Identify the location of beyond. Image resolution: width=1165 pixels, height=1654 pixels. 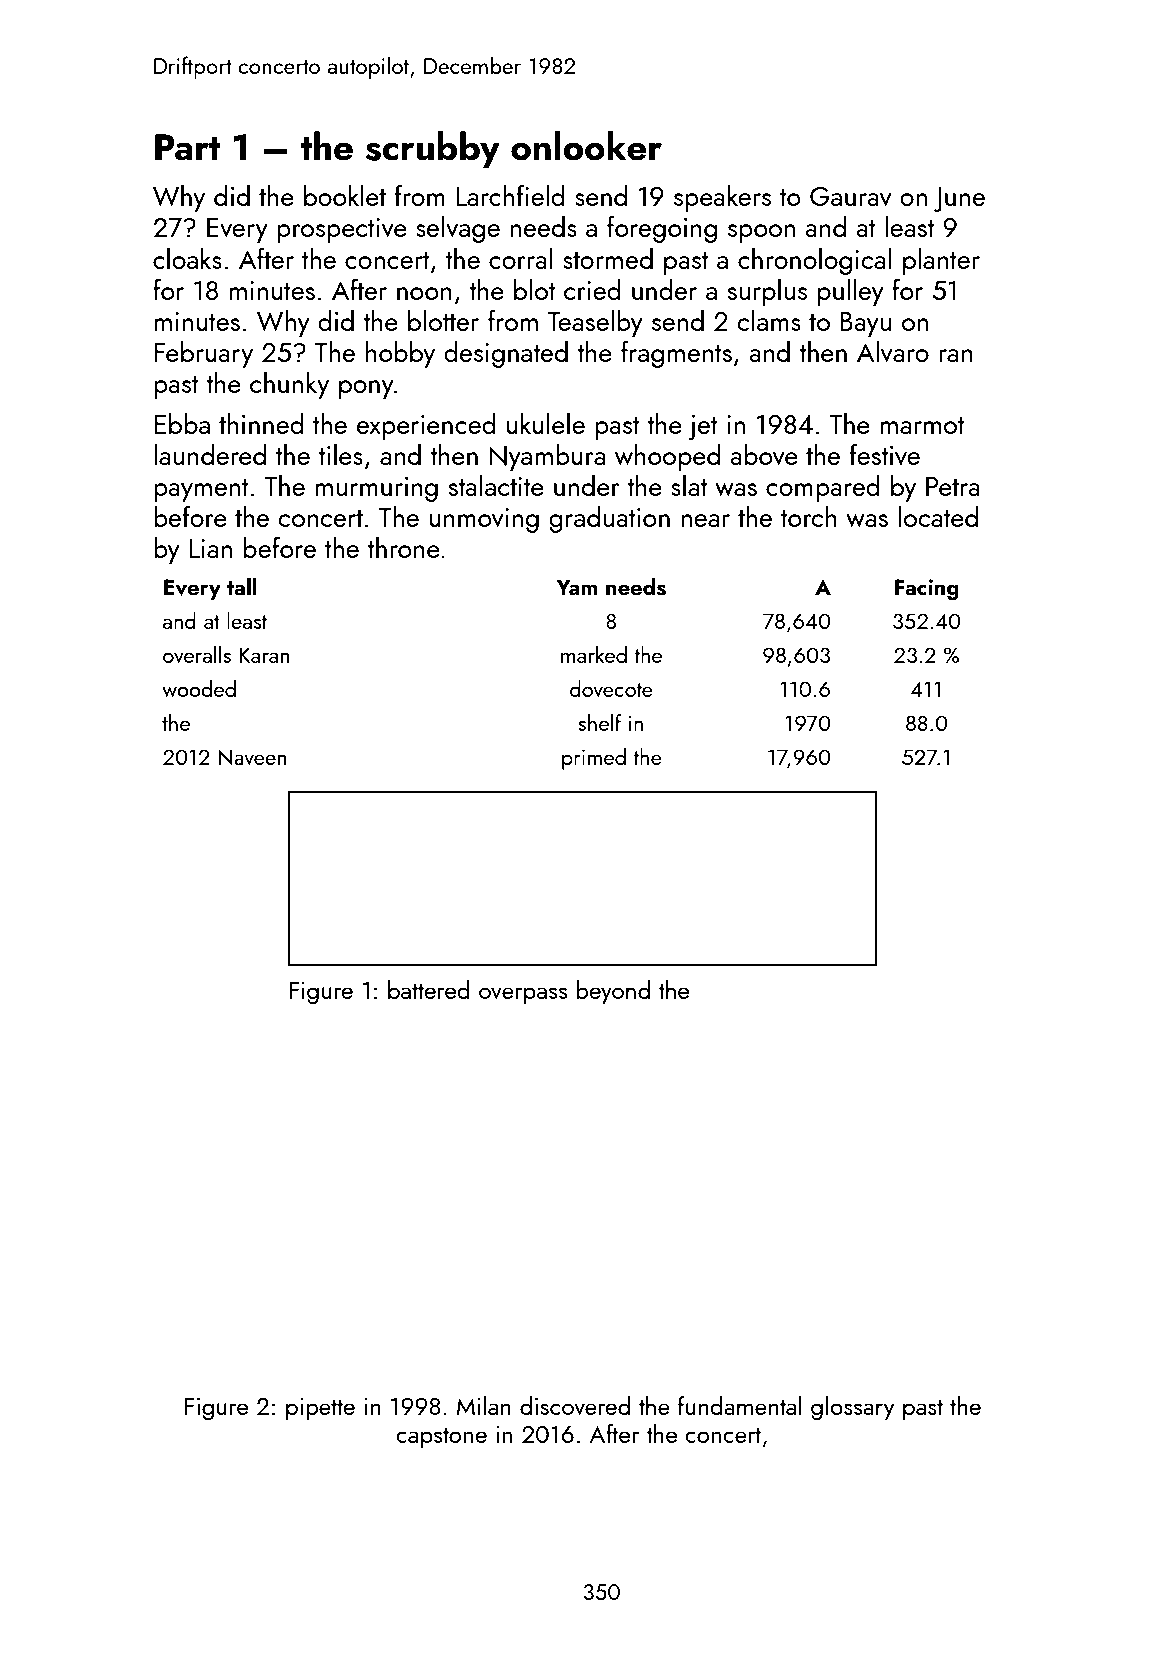
(613, 992).
